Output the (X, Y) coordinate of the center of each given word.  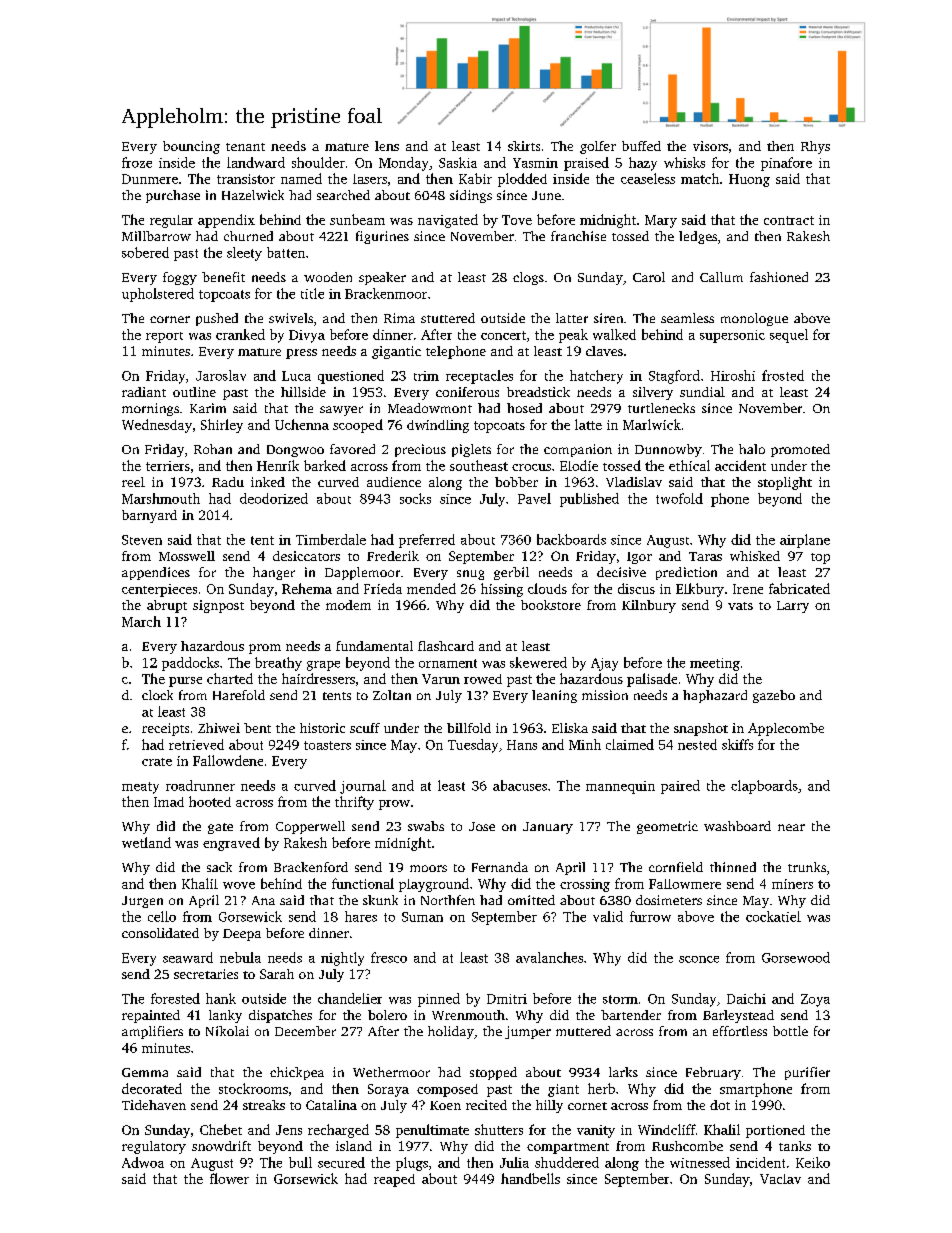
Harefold (239, 695)
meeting (715, 664)
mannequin (620, 787)
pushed (217, 319)
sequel (789, 336)
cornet (587, 1106)
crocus (531, 467)
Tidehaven (154, 1105)
